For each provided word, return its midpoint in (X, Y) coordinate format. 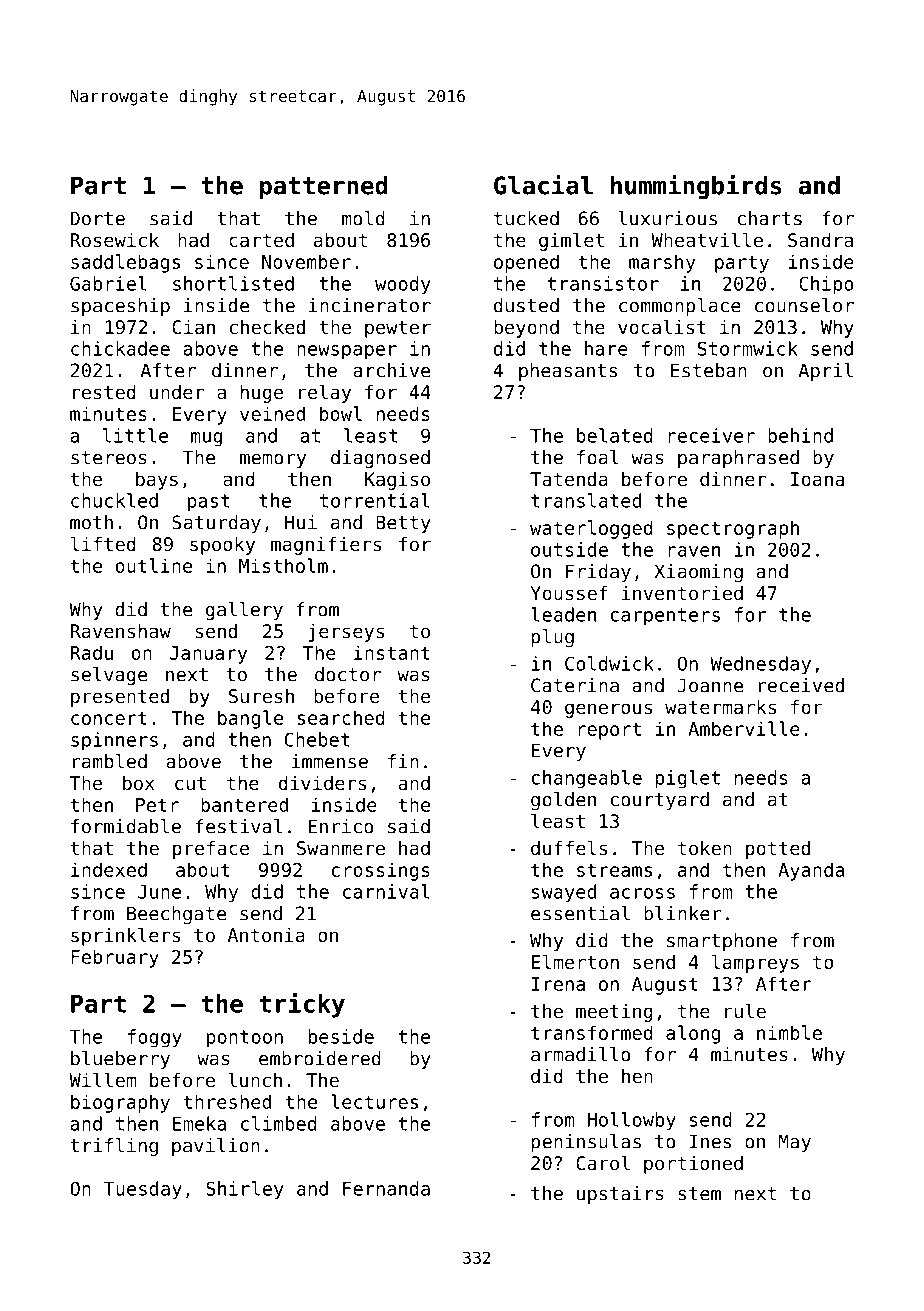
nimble (789, 1032)
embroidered (320, 1058)
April (826, 372)
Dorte (97, 218)
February (115, 958)
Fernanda (386, 1188)
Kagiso (397, 481)
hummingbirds (696, 186)
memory (273, 461)
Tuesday (143, 1190)
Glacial (543, 184)
